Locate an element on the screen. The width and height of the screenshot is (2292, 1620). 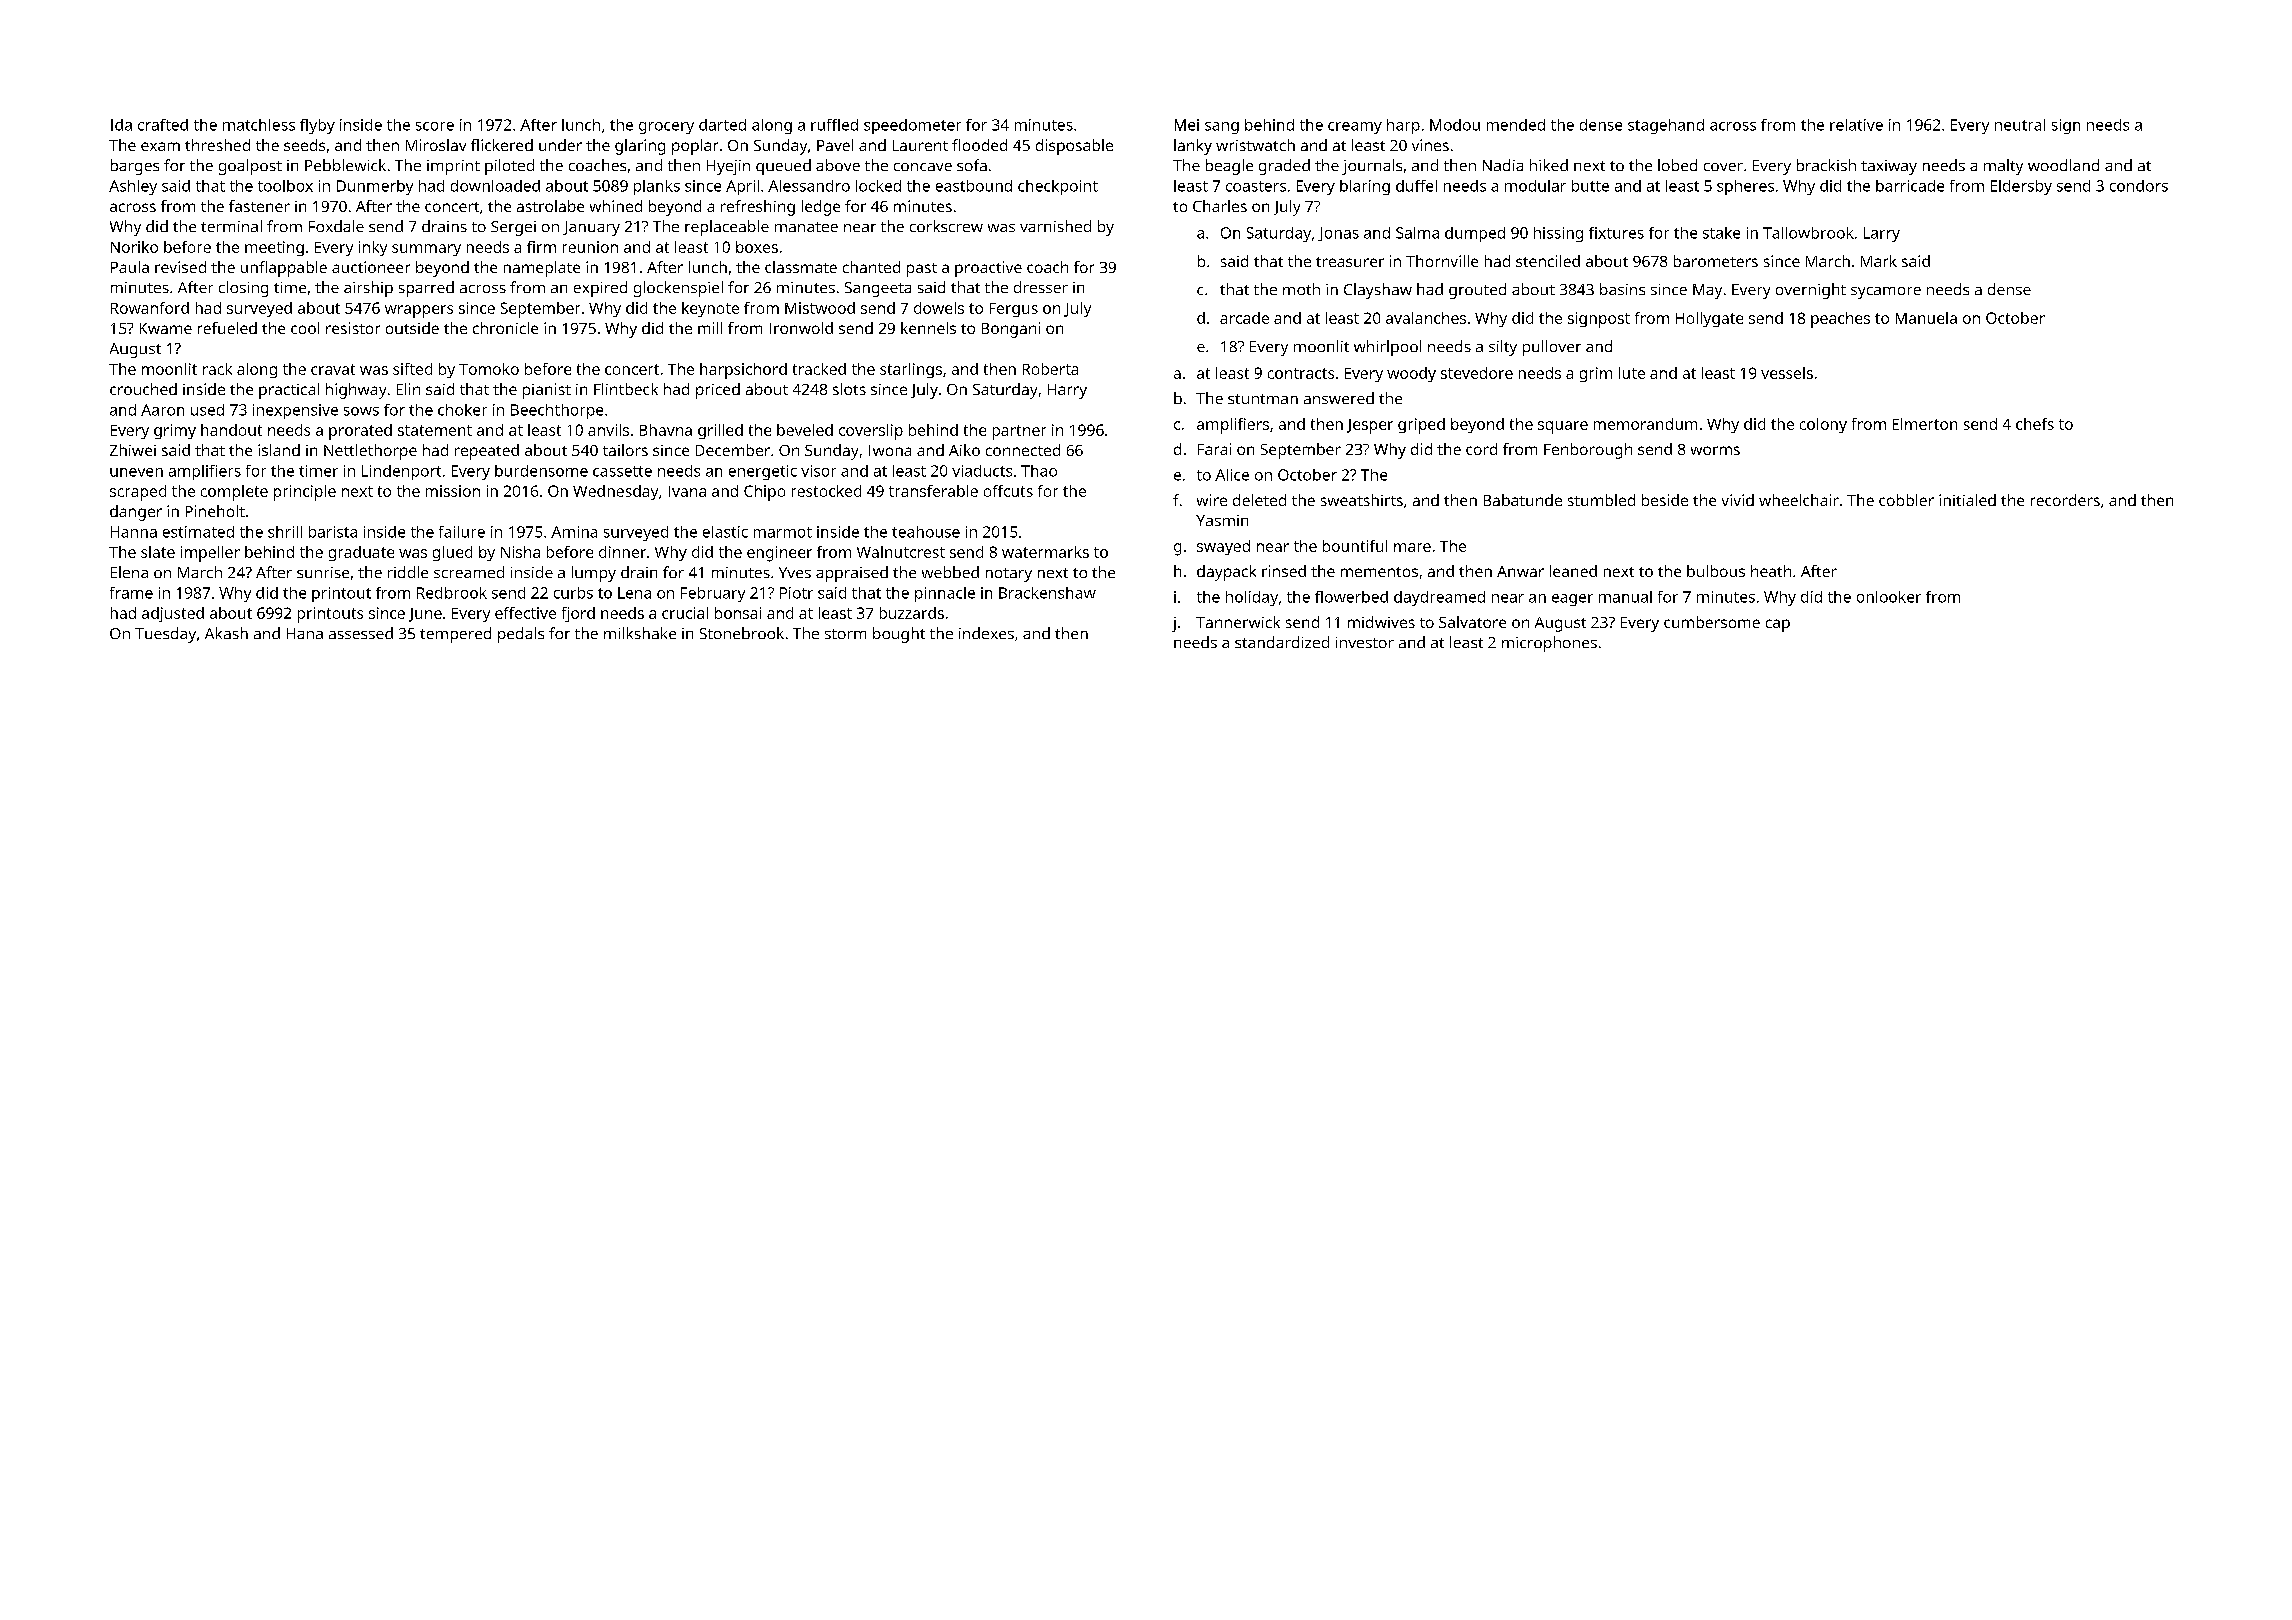
vessels is located at coordinates (1787, 373).
